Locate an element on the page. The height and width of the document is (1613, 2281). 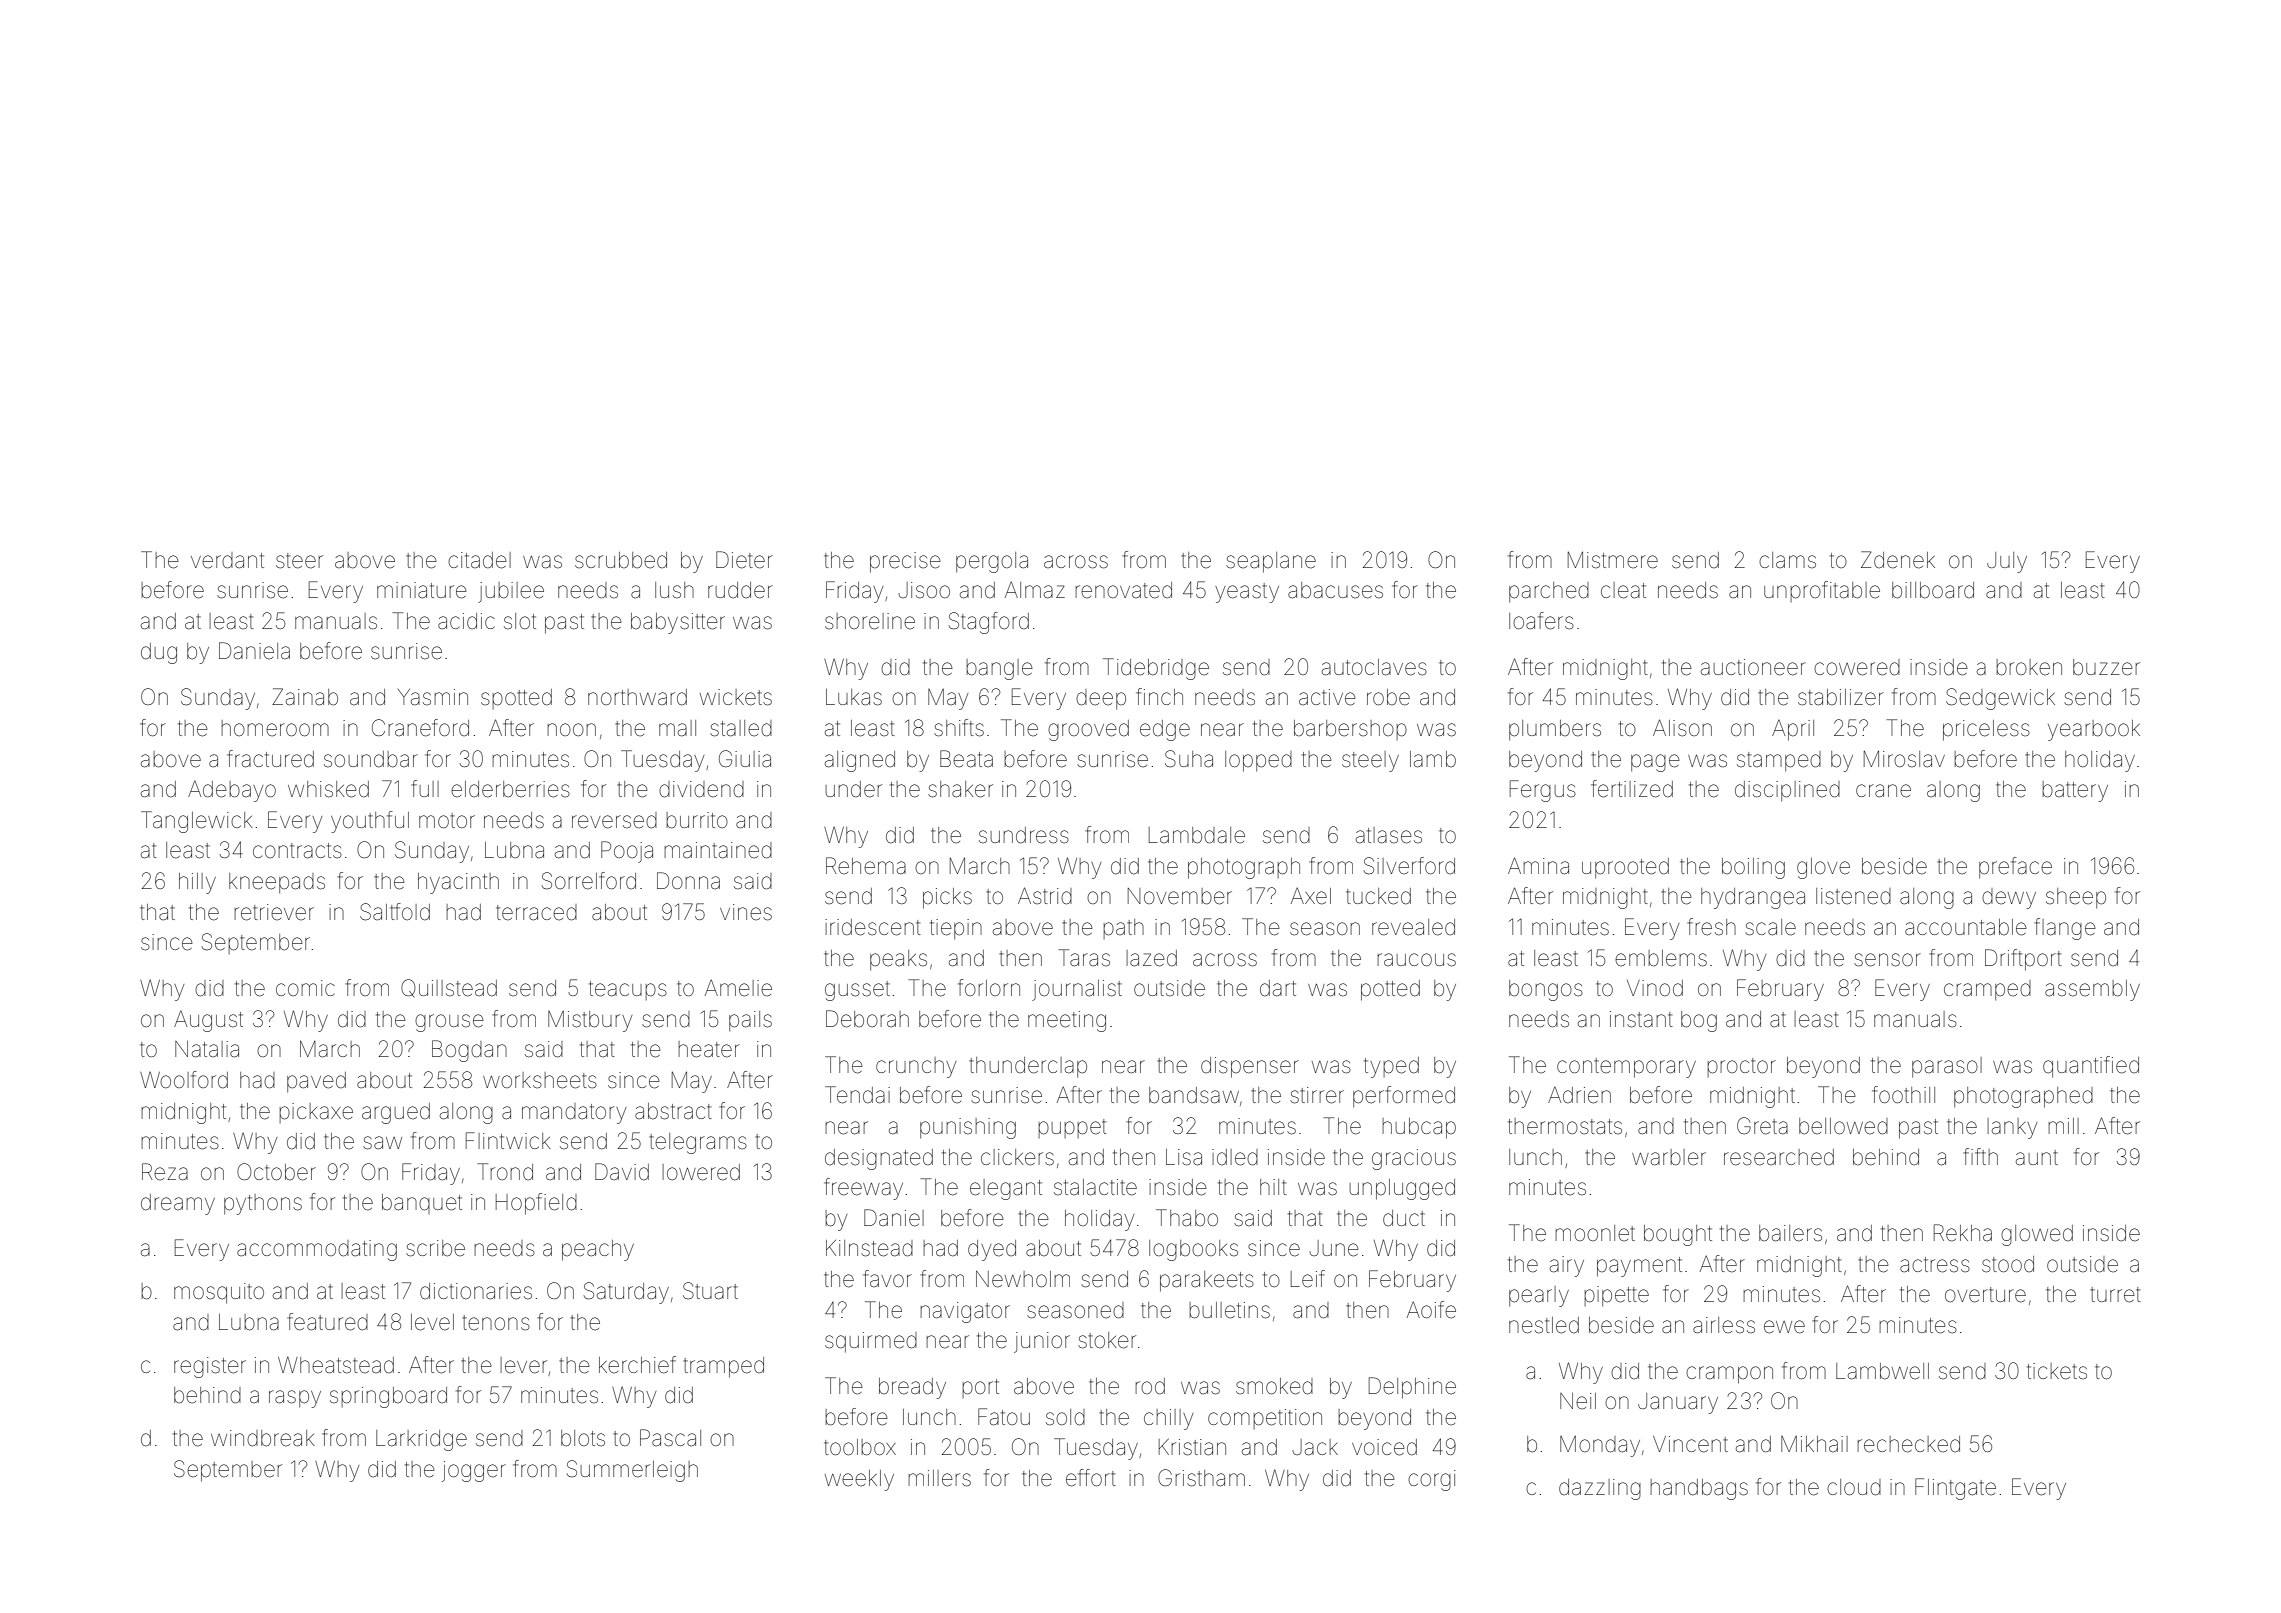
parched is located at coordinates (1549, 592).
